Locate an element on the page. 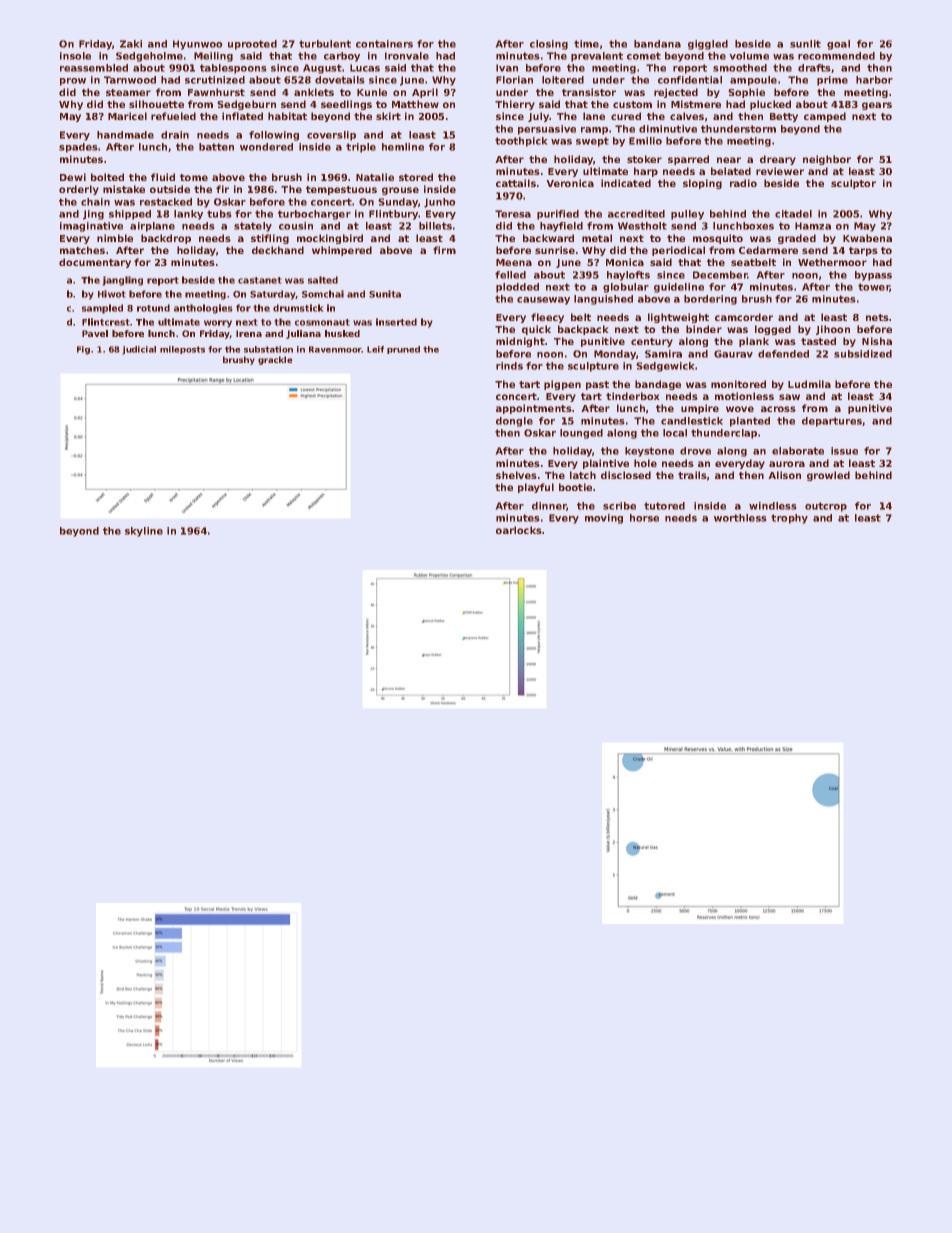 This page has height=1233, width=952. sculptor is located at coordinates (853, 184).
